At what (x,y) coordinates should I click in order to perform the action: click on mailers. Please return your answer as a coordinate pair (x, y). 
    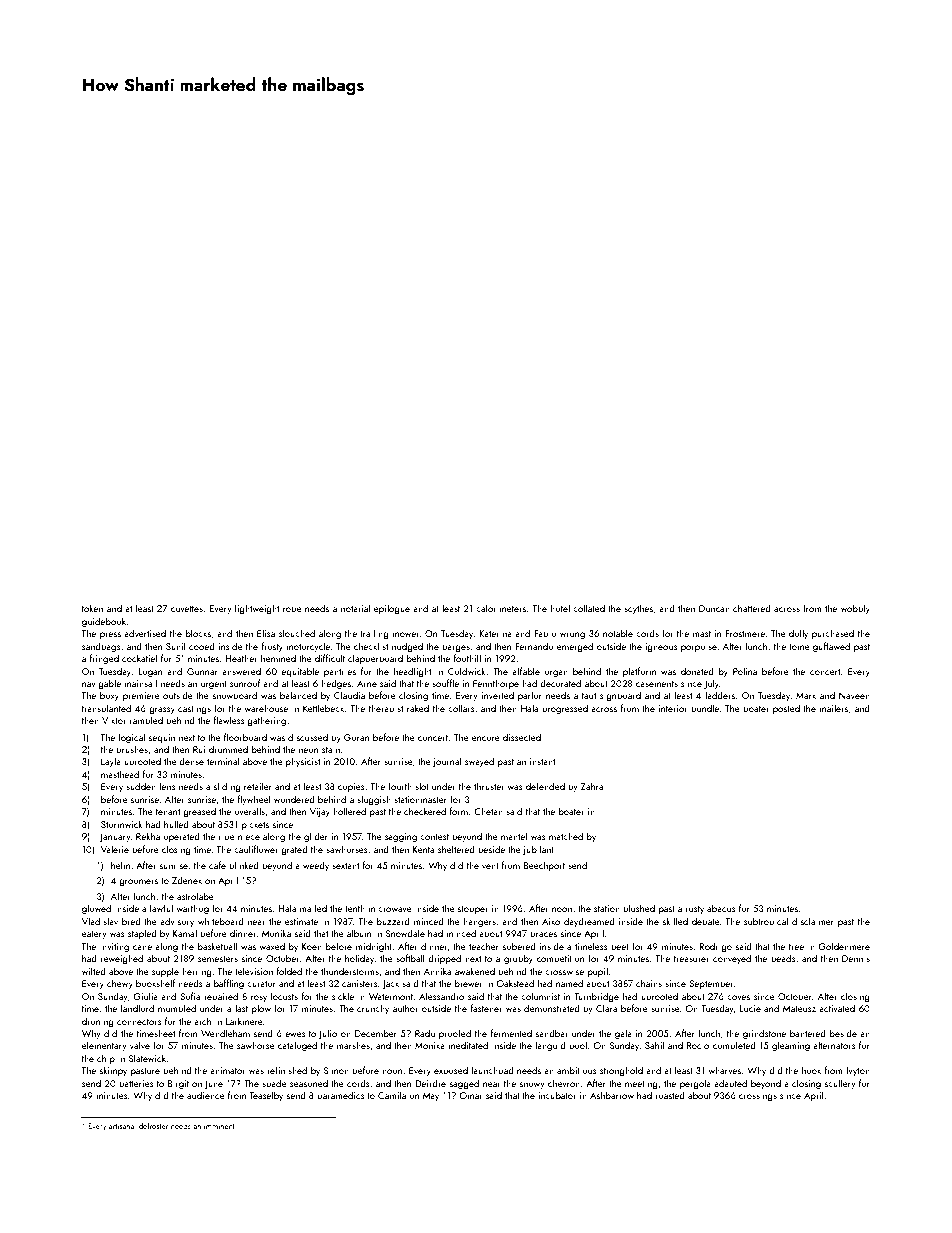
    Looking at the image, I should click on (833, 708).
